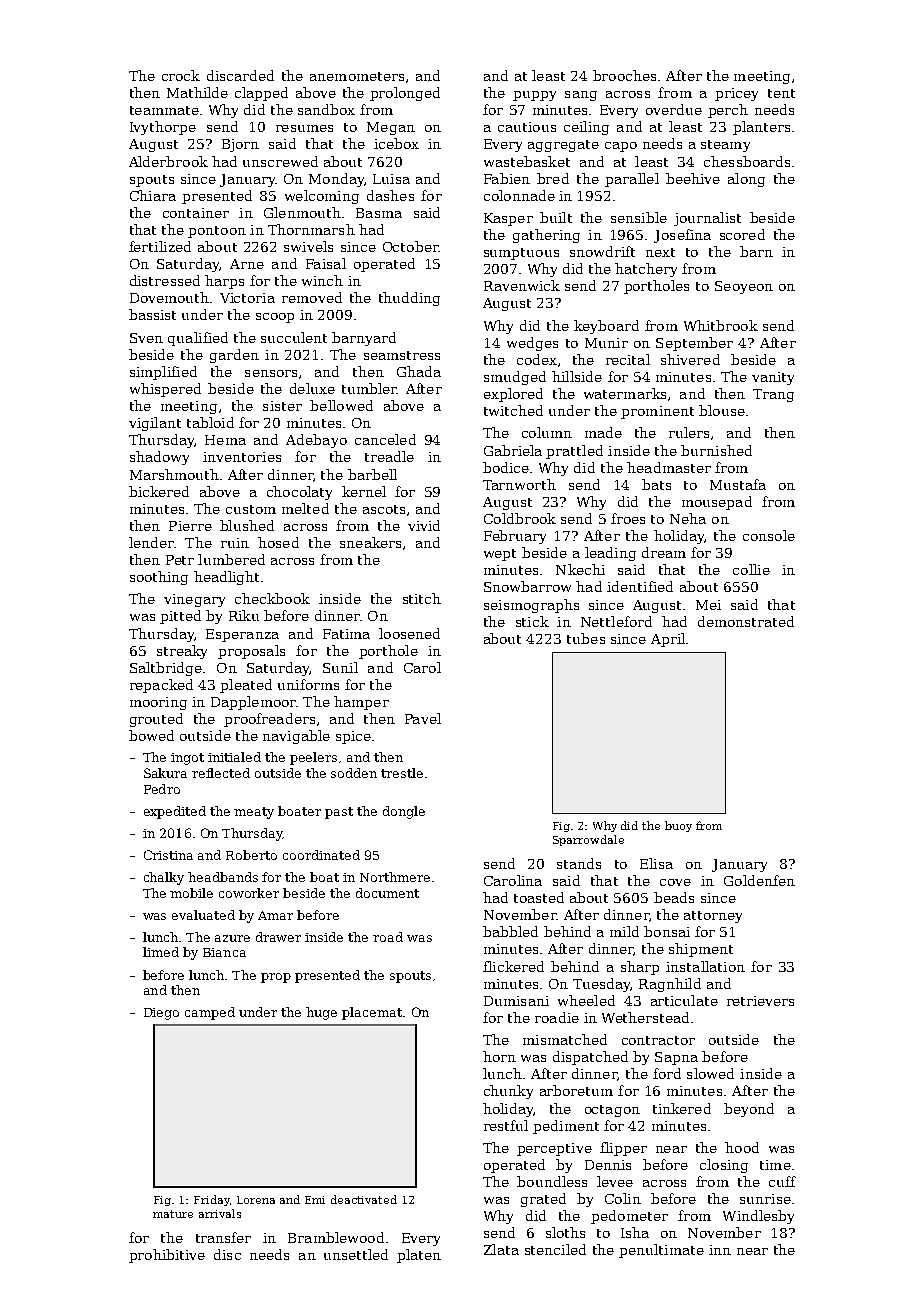  What do you see at coordinates (409, 299) in the screenshot?
I see `thudding` at bounding box center [409, 299].
